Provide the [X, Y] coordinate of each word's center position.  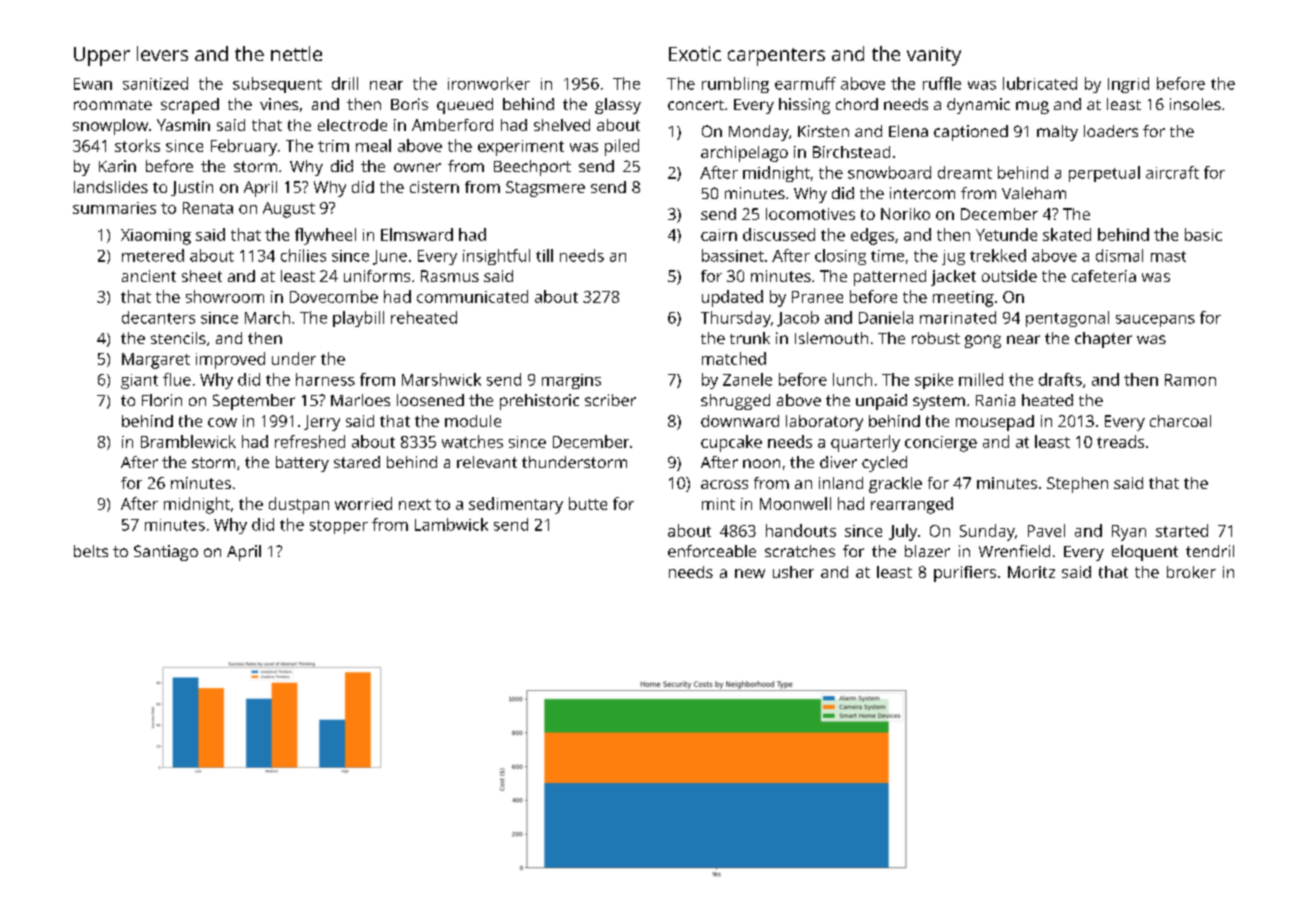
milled [981, 379]
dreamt [965, 172]
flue [177, 379]
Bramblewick [188, 441]
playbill [358, 319]
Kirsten [823, 131]
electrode [352, 125]
